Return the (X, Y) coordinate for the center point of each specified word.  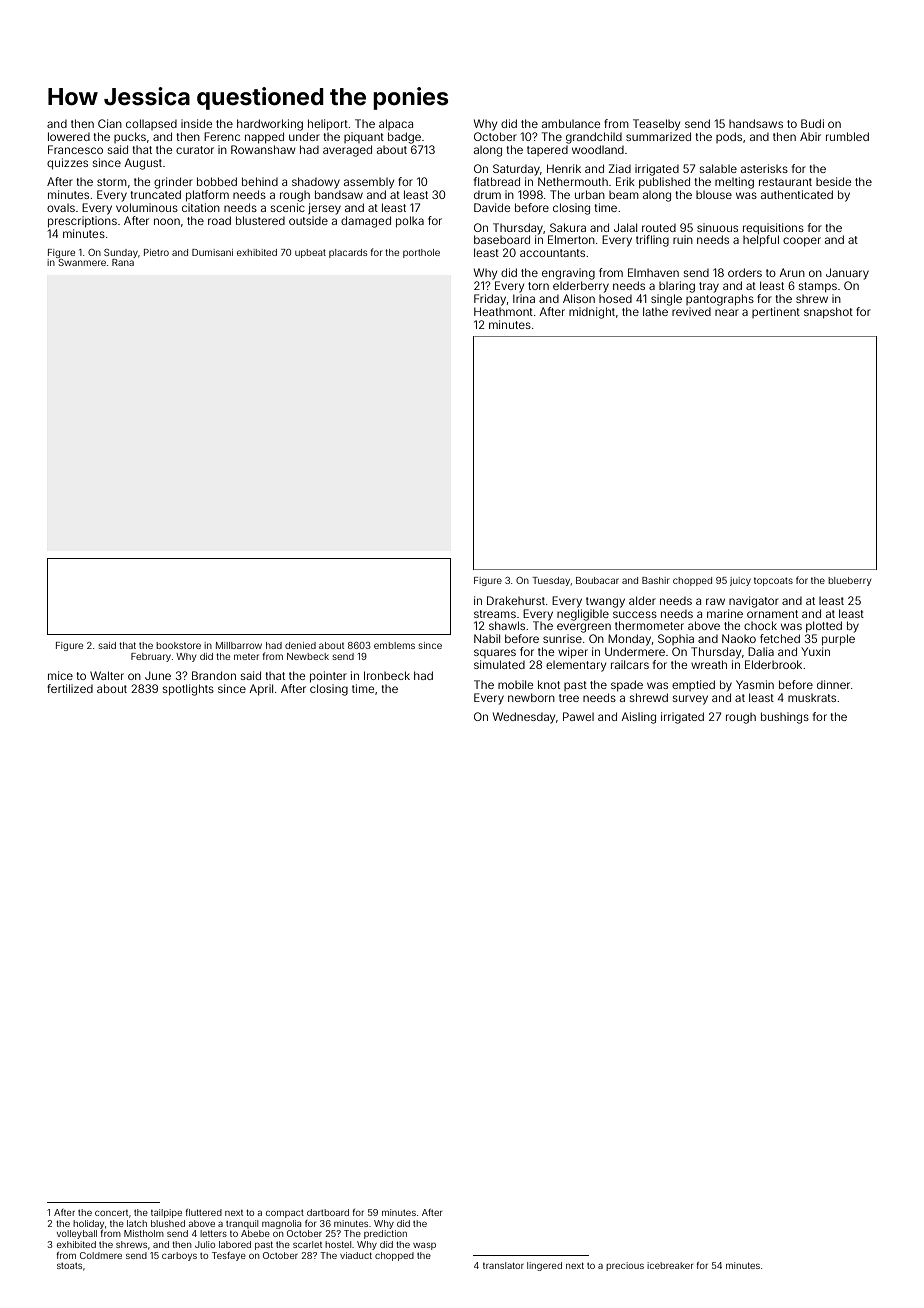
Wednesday (524, 718)
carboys (179, 1256)
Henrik (564, 168)
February (151, 657)
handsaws (756, 123)
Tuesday (551, 581)
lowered (69, 136)
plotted (824, 626)
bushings (785, 718)
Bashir (656, 580)
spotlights (188, 690)
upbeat (310, 253)
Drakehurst (516, 600)
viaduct (356, 1255)
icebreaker (670, 1265)
